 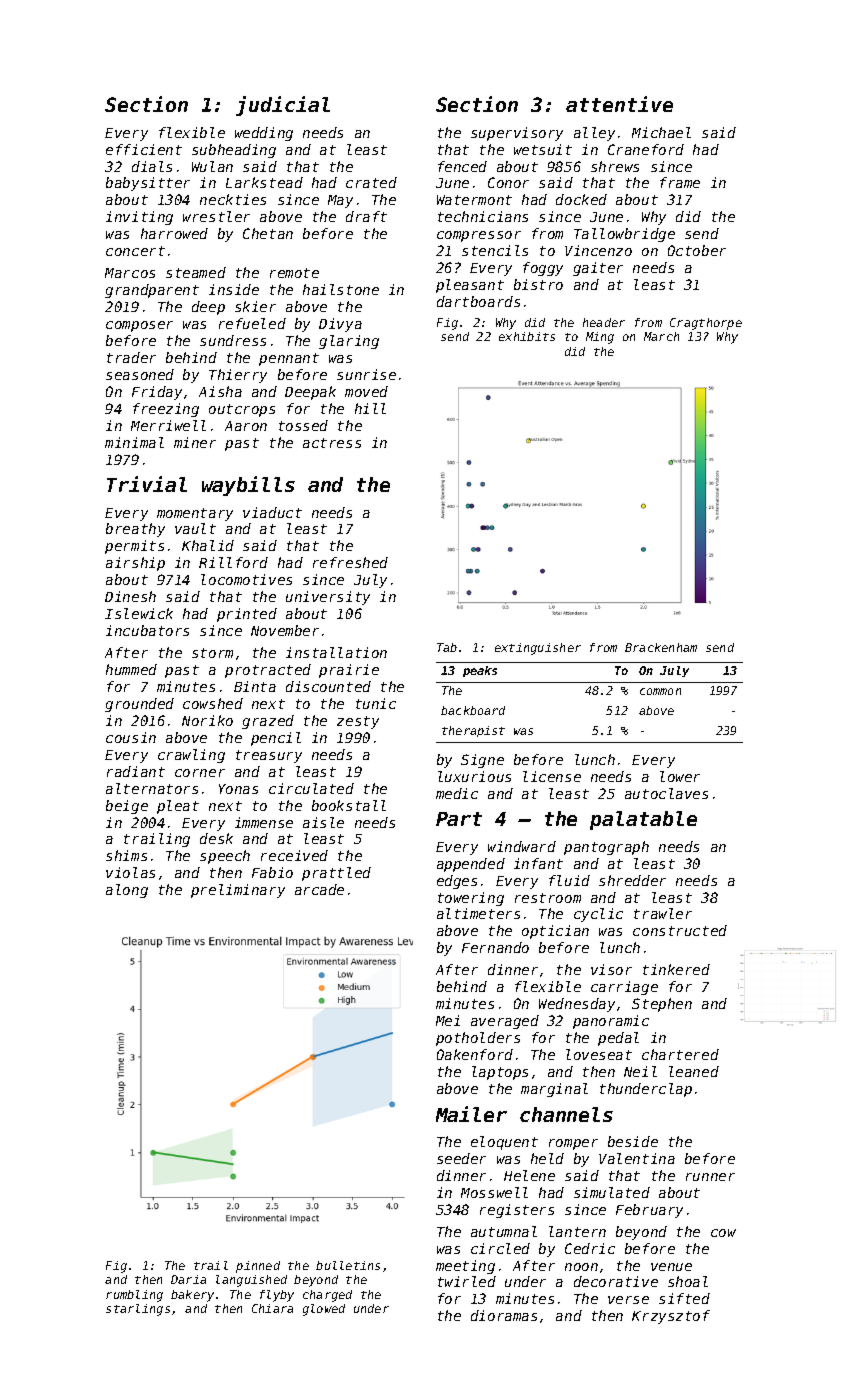 What do you see at coordinates (457, 793) in the document?
I see `medic` at bounding box center [457, 793].
